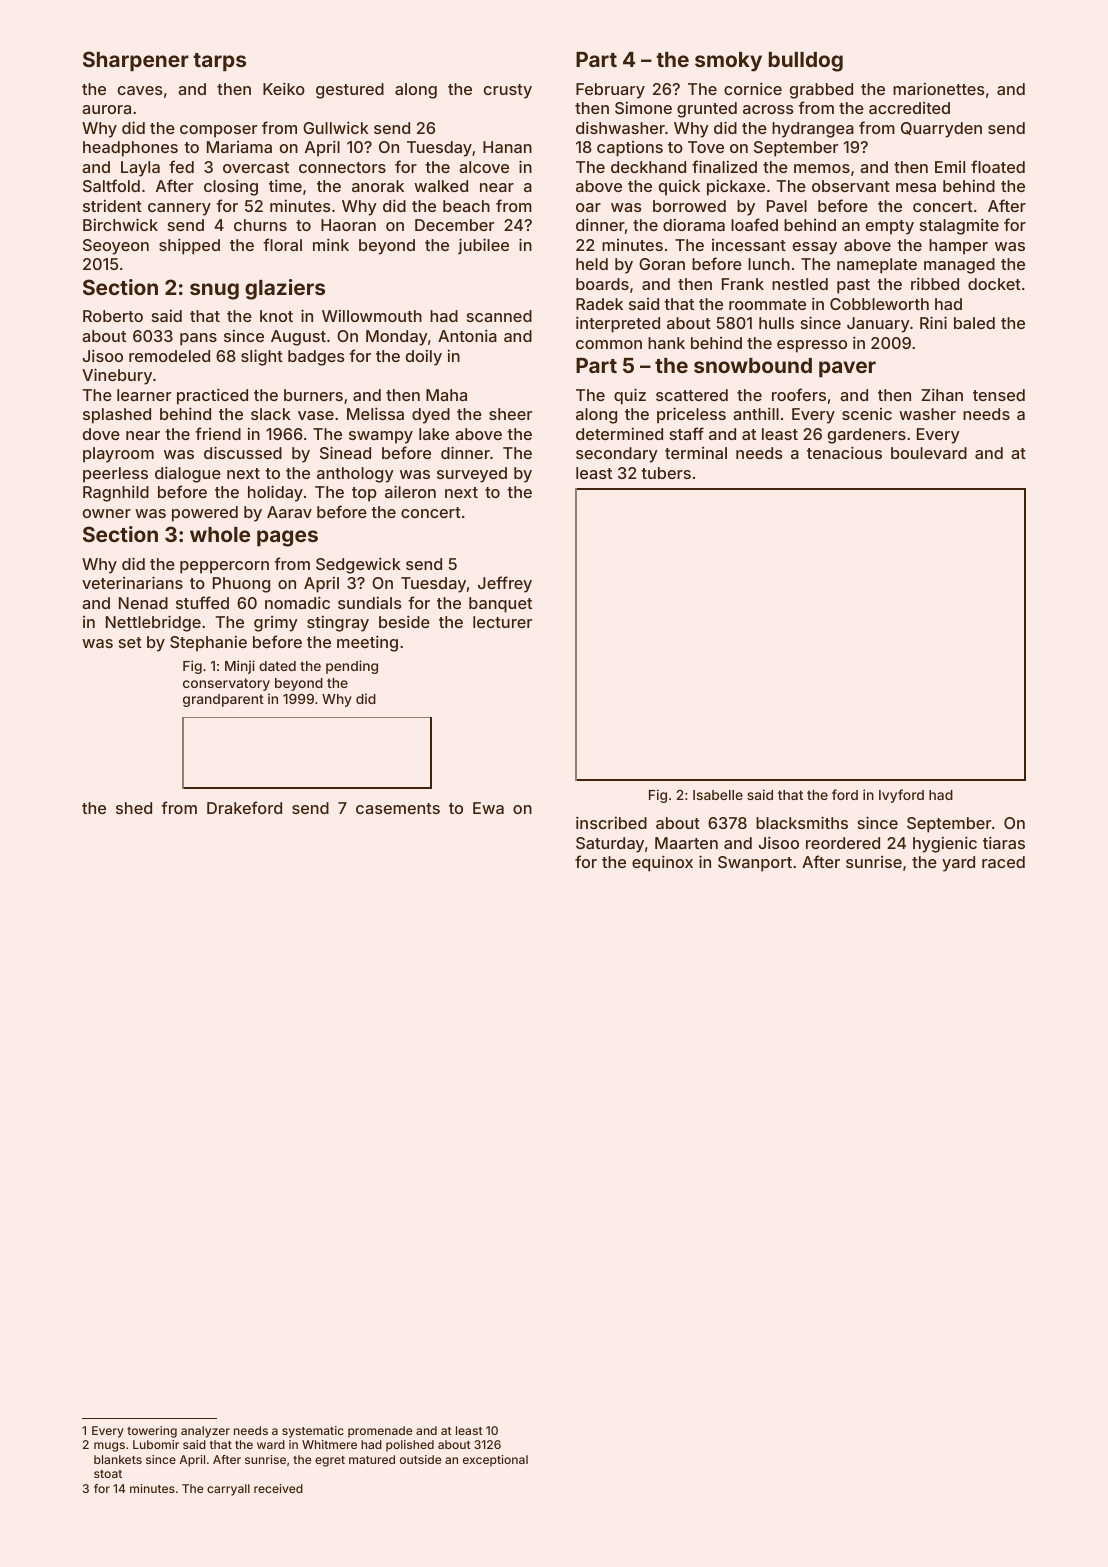  I want to click on exceptional, so click(495, 1461).
